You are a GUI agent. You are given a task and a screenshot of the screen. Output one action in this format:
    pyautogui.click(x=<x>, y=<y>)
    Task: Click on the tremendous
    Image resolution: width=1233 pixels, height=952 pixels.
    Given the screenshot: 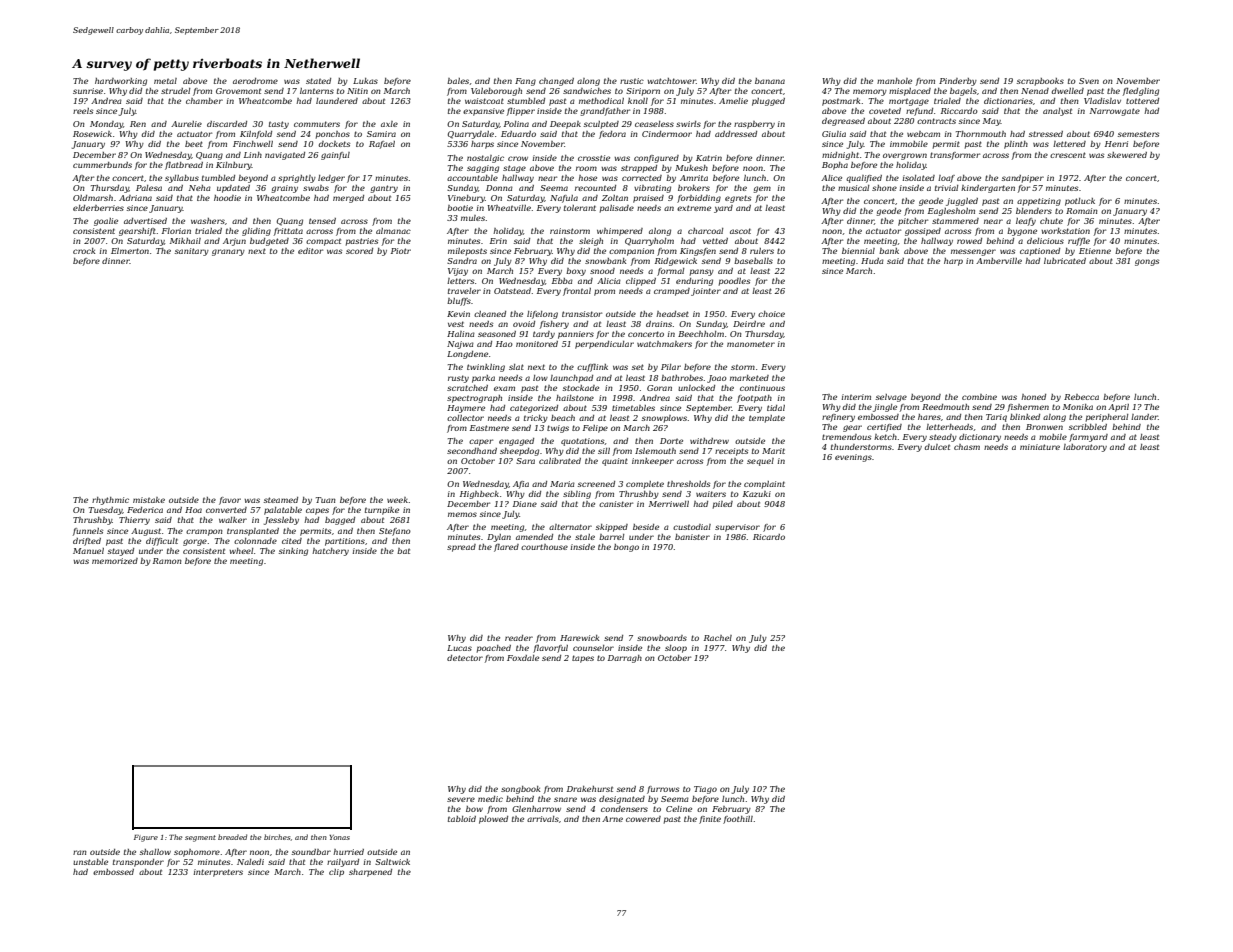 What is the action you would take?
    pyautogui.click(x=846, y=437)
